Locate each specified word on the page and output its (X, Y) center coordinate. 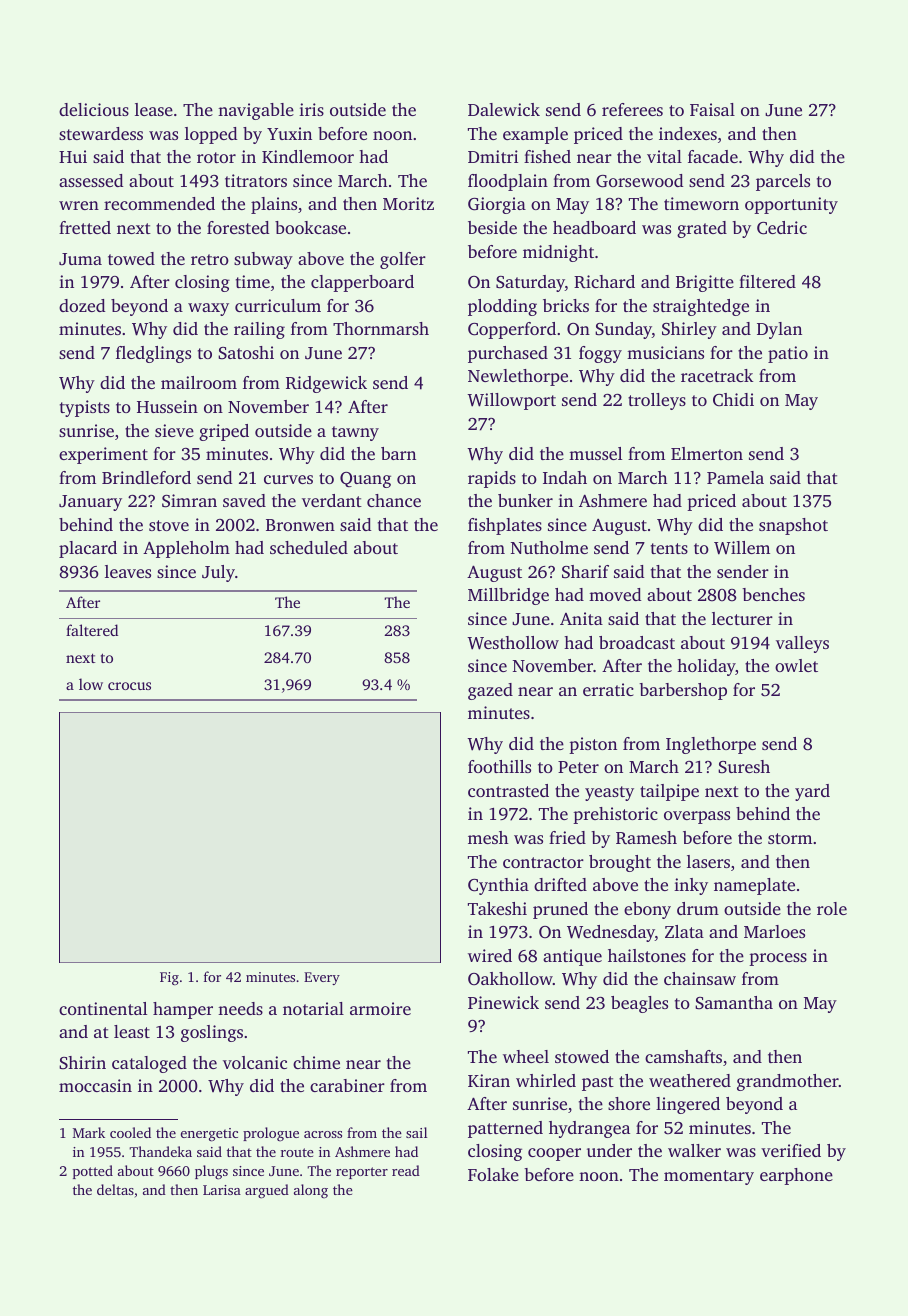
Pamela (735, 477)
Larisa (222, 1190)
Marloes (774, 931)
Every (322, 978)
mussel (595, 453)
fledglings (153, 354)
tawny (355, 433)
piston (593, 745)
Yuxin (289, 133)
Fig (169, 978)
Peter (578, 767)
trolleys (657, 401)
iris (311, 109)
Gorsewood (639, 181)
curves (288, 479)
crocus (129, 686)
